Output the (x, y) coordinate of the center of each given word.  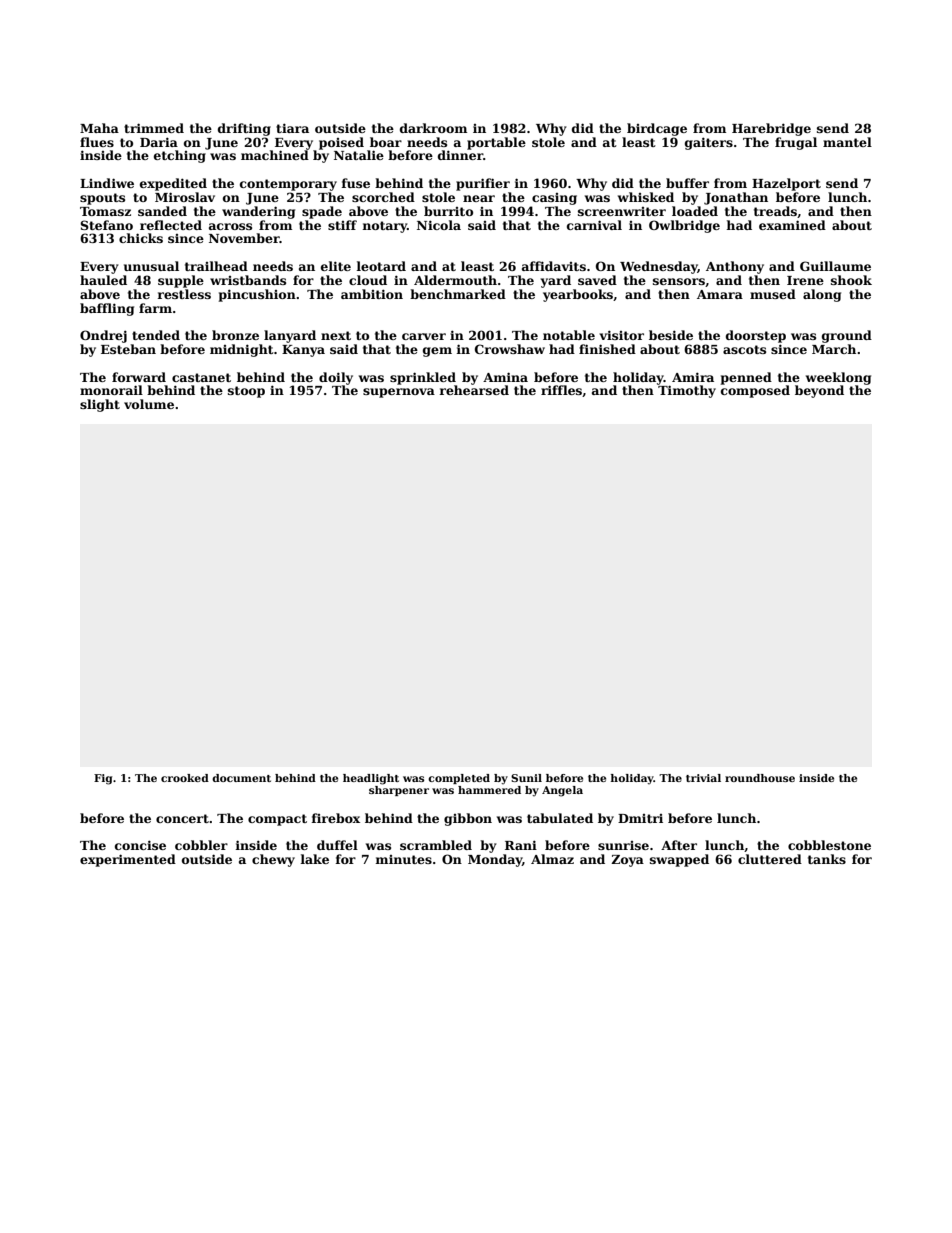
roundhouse (760, 778)
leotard (381, 266)
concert (182, 818)
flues (97, 142)
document (241, 778)
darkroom (433, 128)
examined (792, 225)
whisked (646, 197)
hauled (103, 280)
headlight (371, 779)
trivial (703, 778)
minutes (403, 859)
